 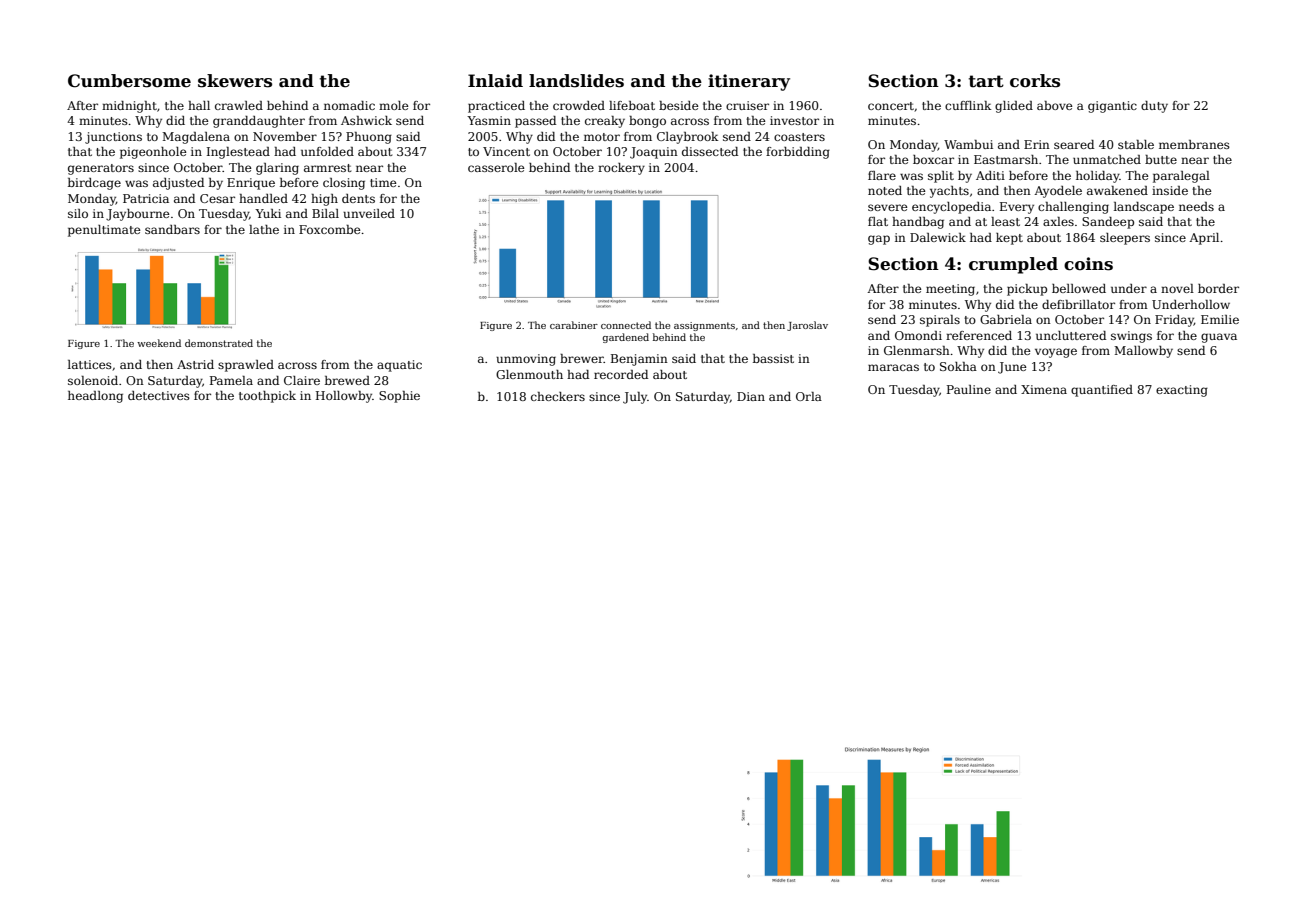 What do you see at coordinates (1017, 208) in the image?
I see `Every` at bounding box center [1017, 208].
